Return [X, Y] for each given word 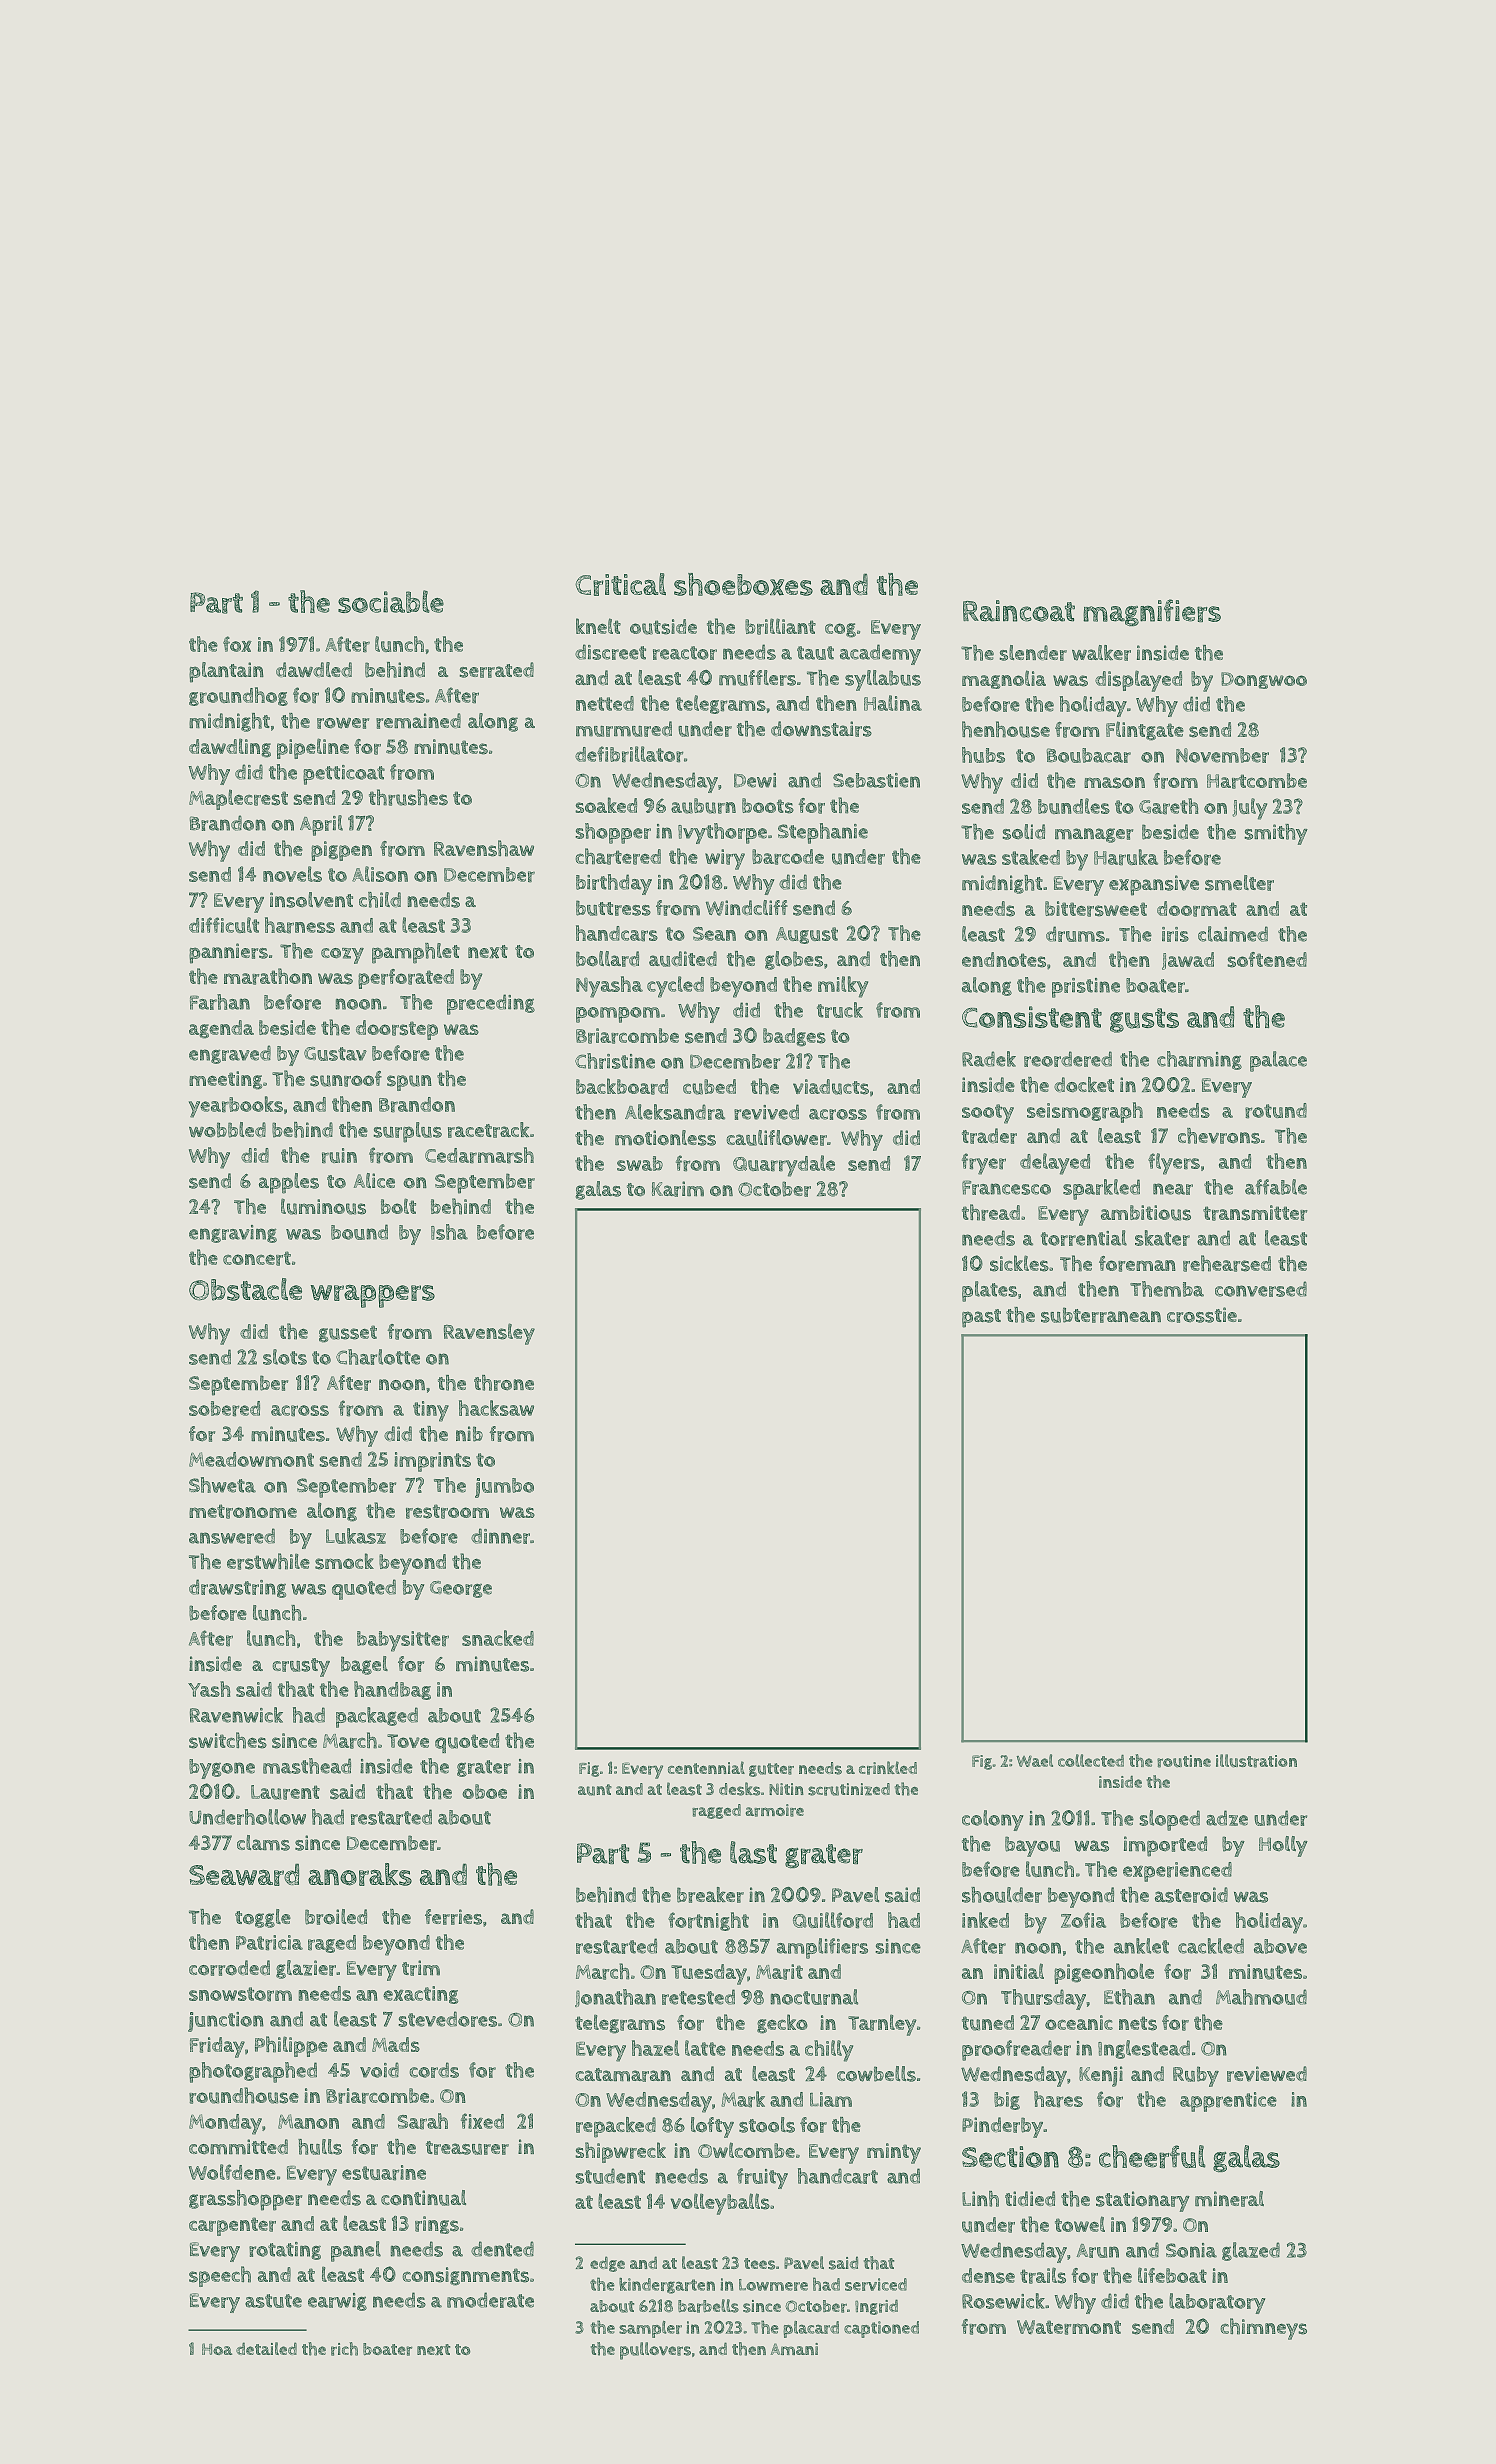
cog [840, 630]
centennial [706, 1767]
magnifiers [1152, 612]
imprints [432, 1462]
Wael [1035, 1760]
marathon [268, 976]
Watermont [1069, 2327]
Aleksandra [675, 1112]
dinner [500, 1536]
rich [344, 2349]
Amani [794, 2349]
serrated [496, 670]
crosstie [1202, 1315]
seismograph [1085, 1112]
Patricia [269, 1943]
